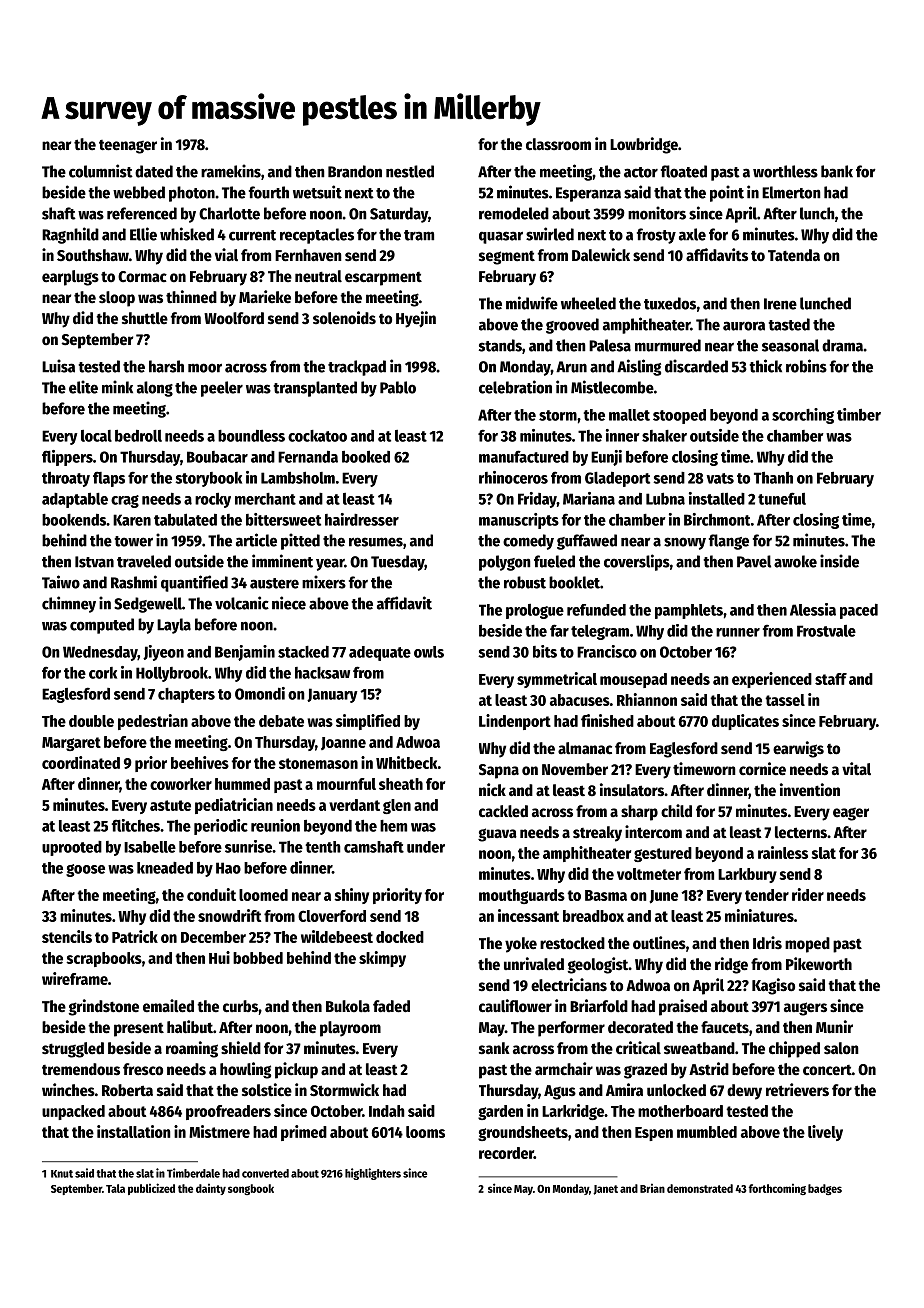 The height and width of the image is (1308, 924). Describe the element at coordinates (558, 144) in the image. I see `classroom` at that location.
